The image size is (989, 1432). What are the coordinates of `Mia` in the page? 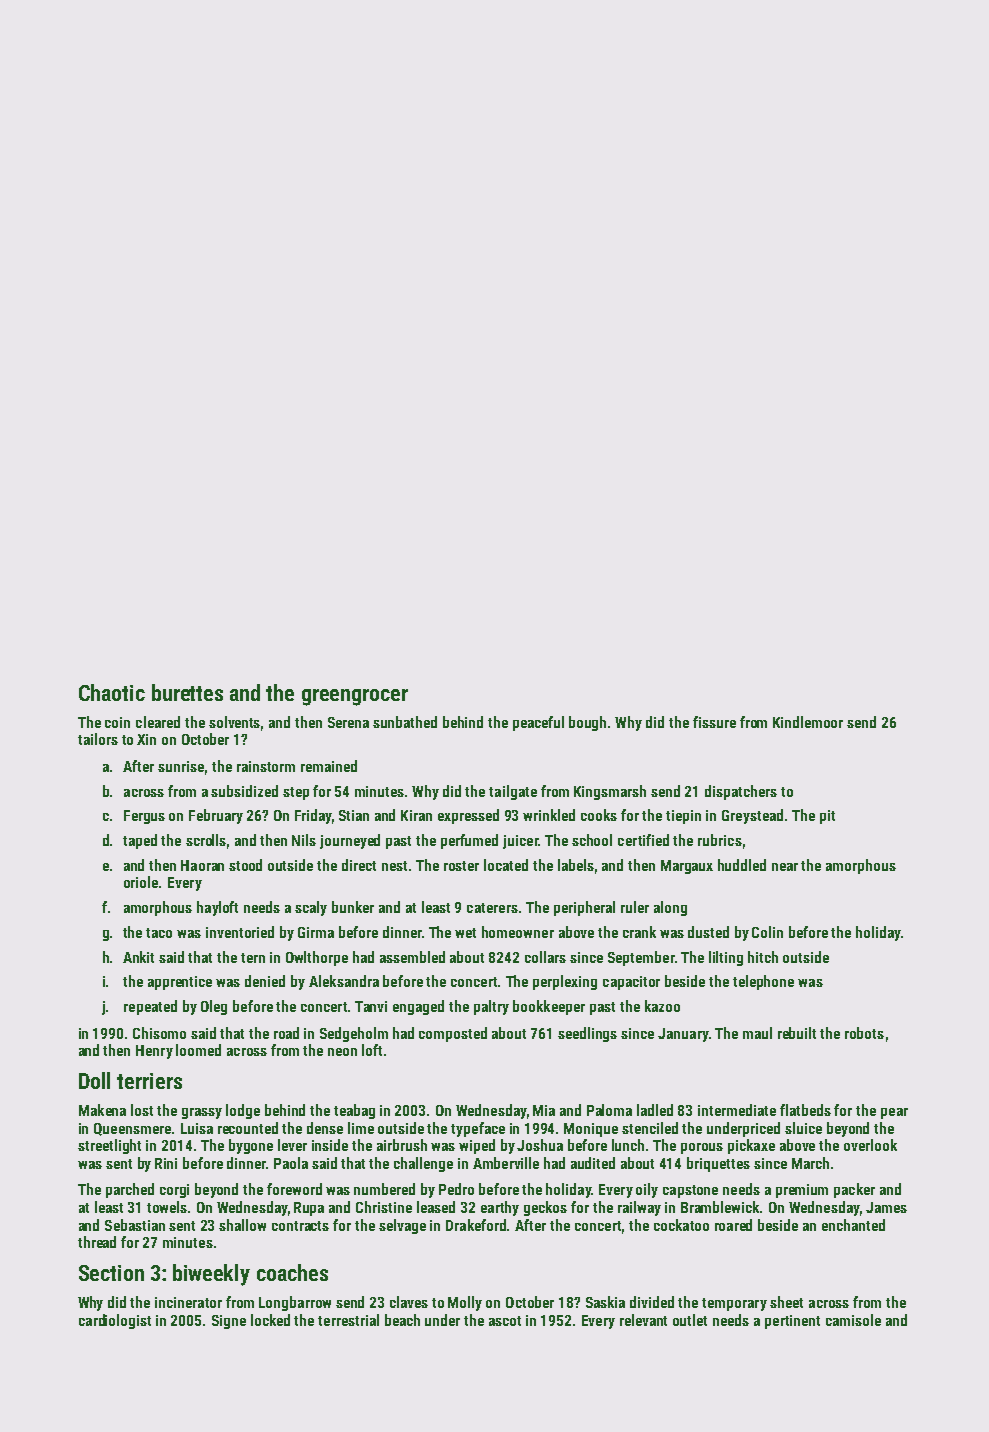 It's located at (544, 1110).
